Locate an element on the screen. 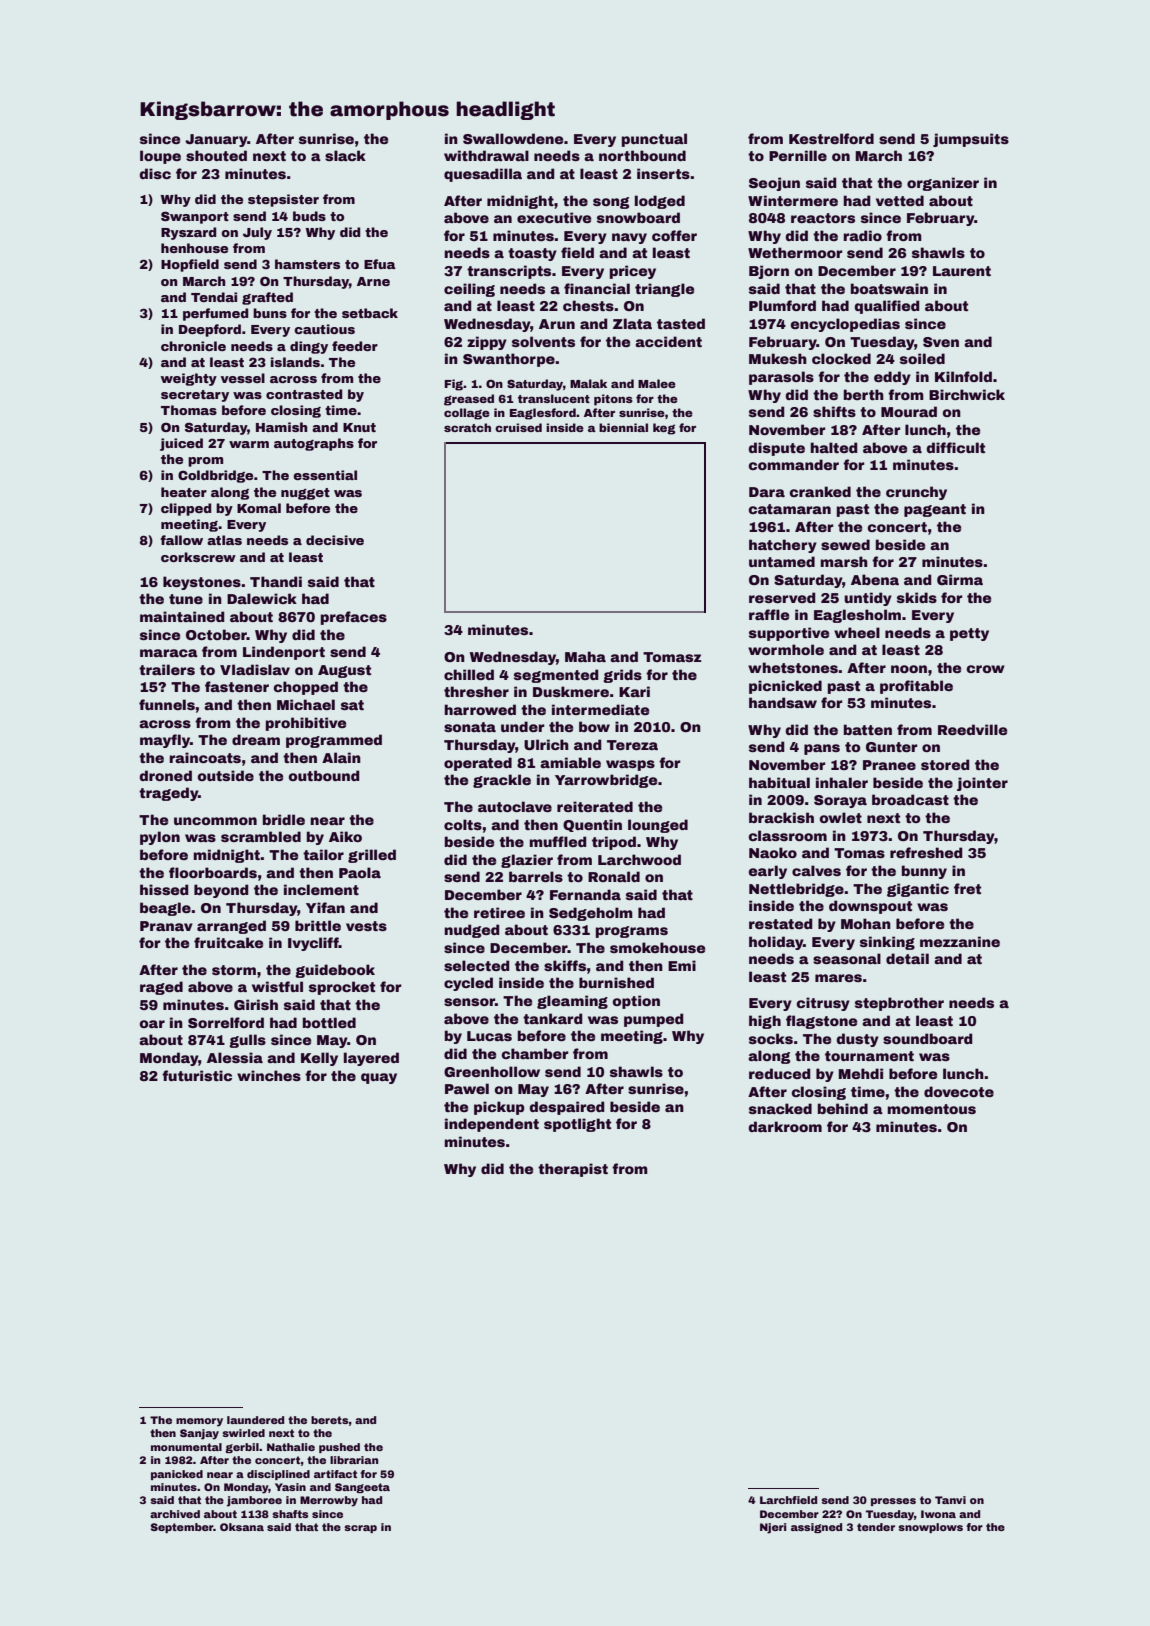 This screenshot has height=1626, width=1150. October is located at coordinates (216, 634).
